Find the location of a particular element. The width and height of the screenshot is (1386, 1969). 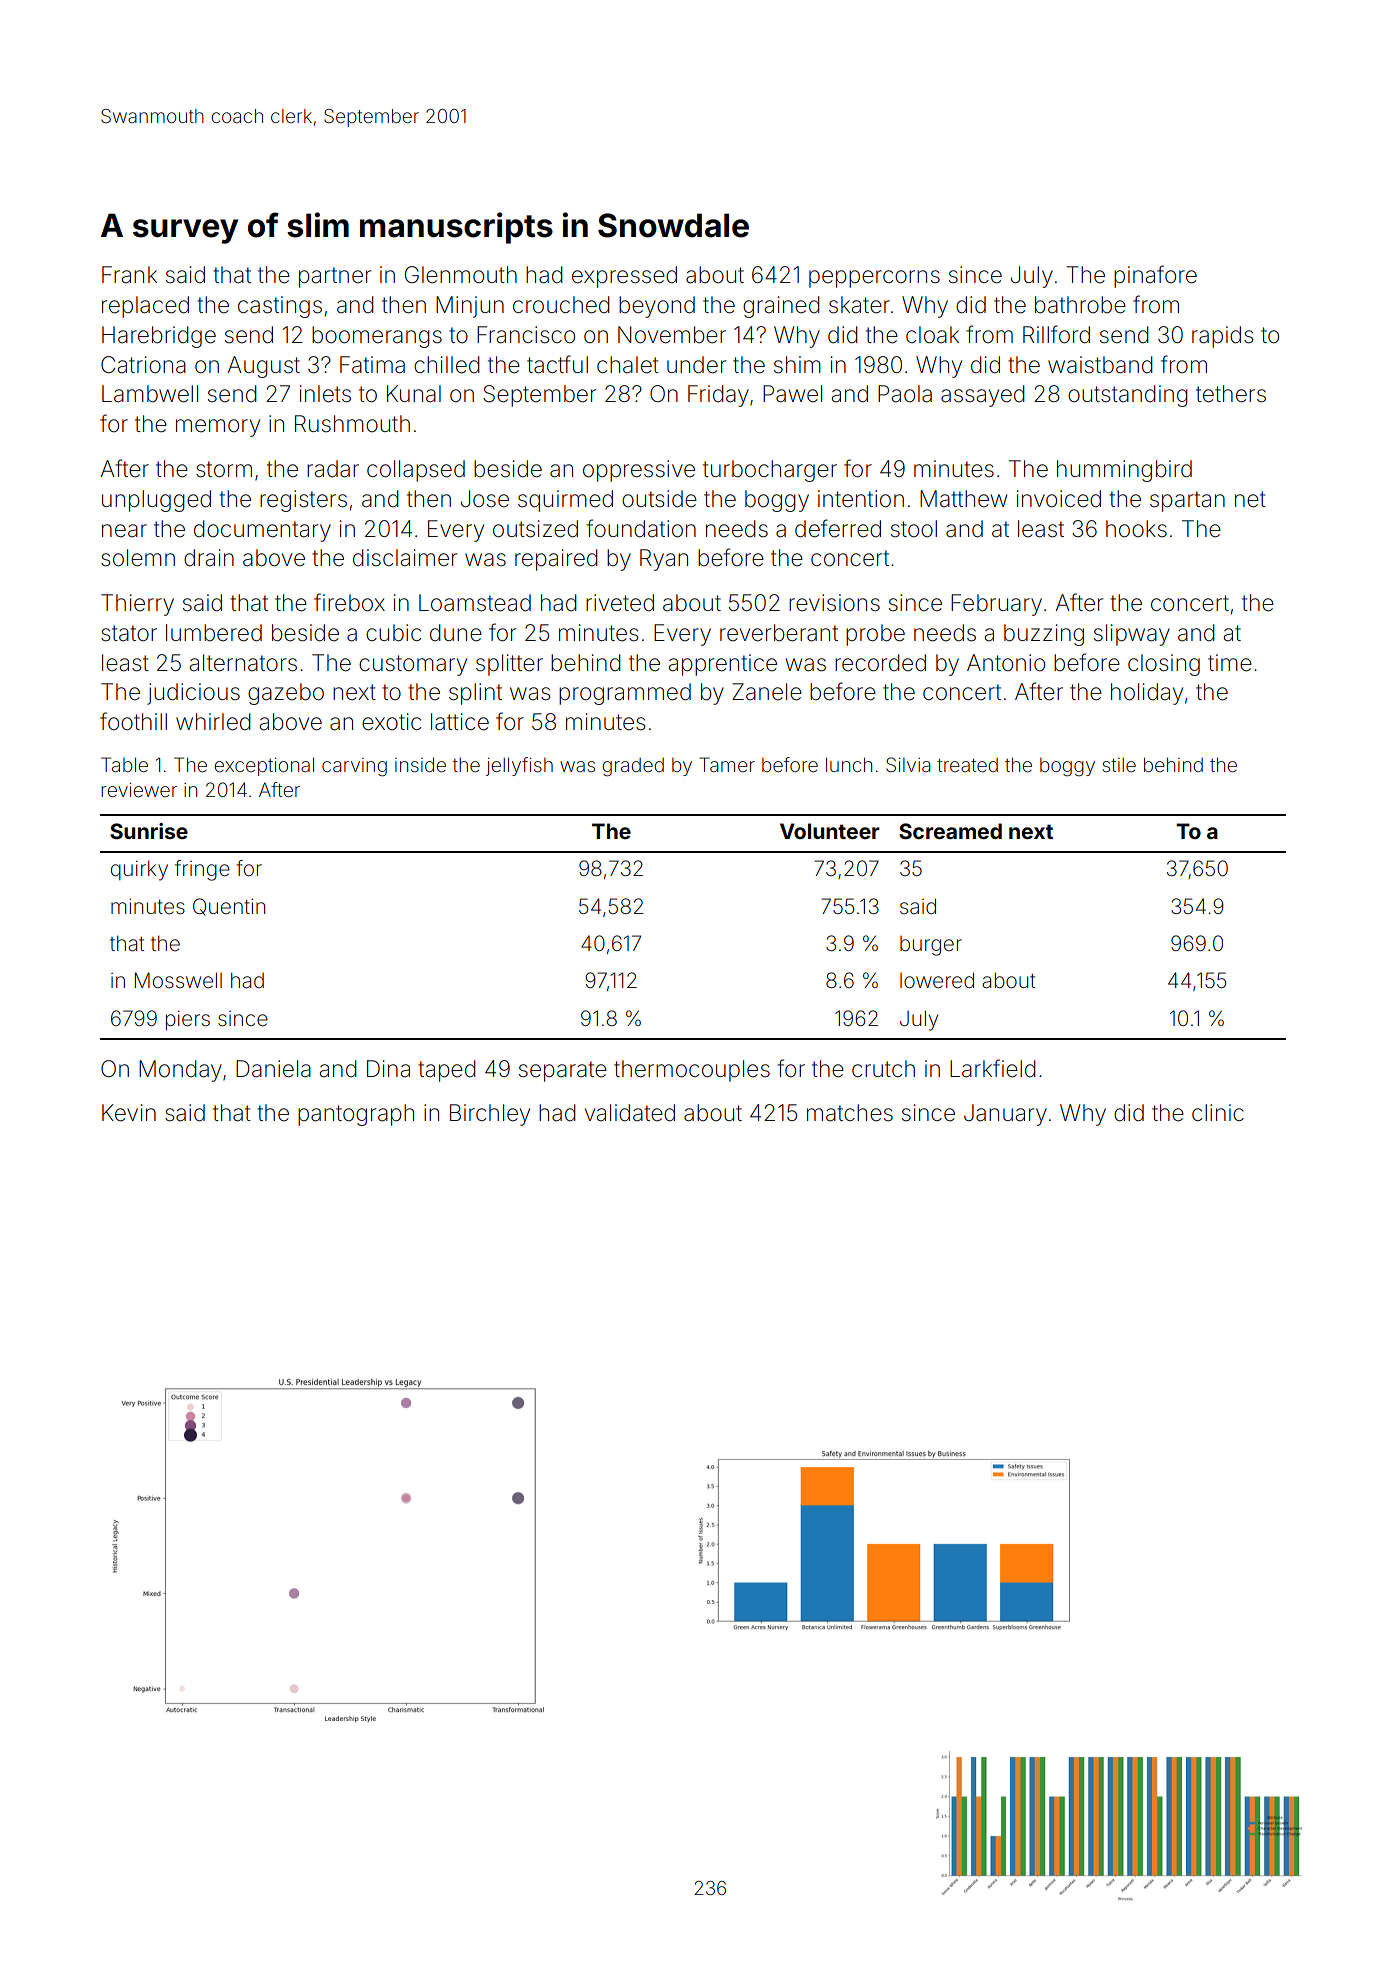

clinic is located at coordinates (1218, 1112).
